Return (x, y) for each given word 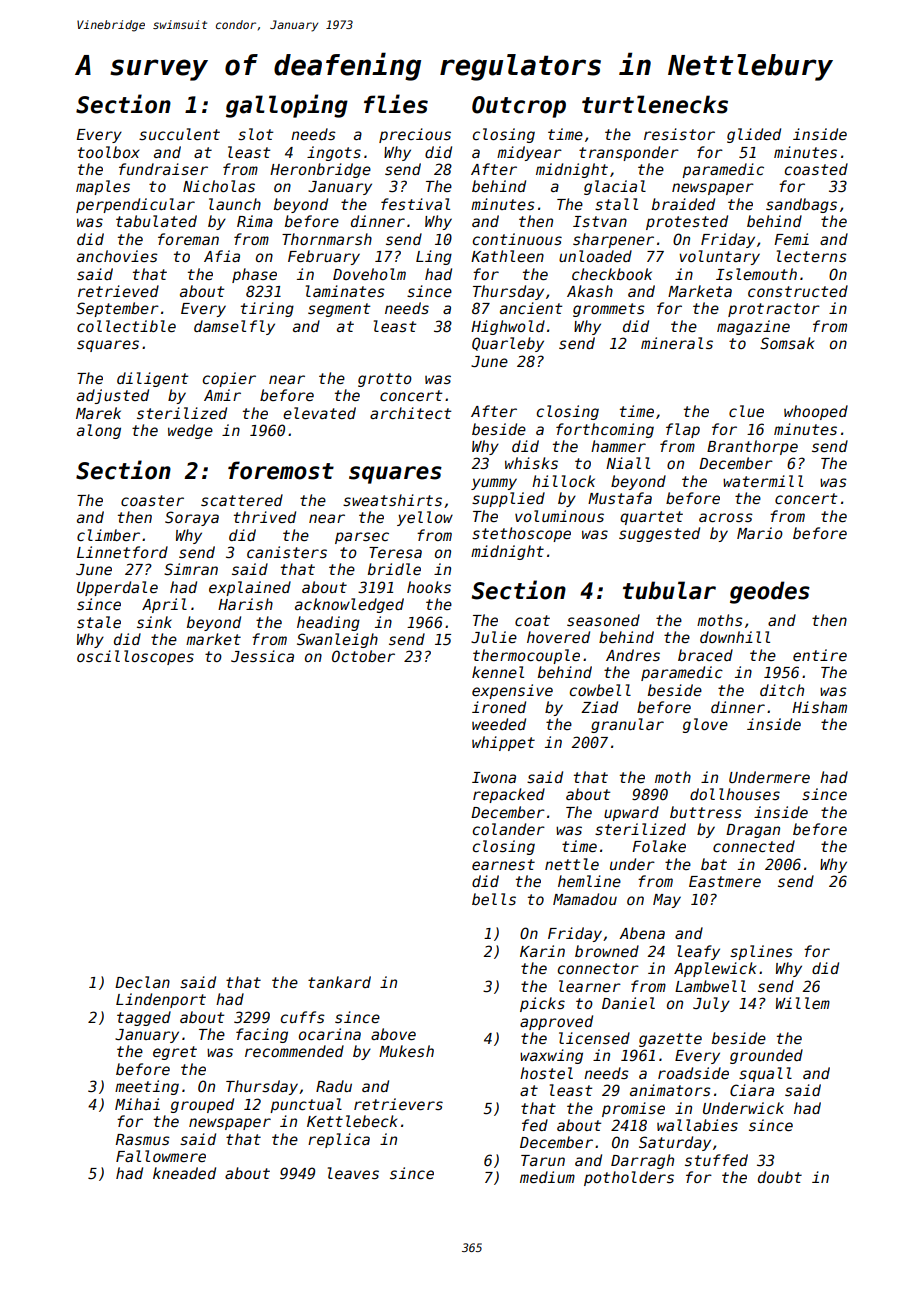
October (363, 656)
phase (254, 275)
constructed (798, 291)
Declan (142, 982)
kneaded (184, 1173)
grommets (609, 310)
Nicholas (219, 186)
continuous (517, 239)
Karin (542, 951)
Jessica (262, 656)
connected (754, 846)
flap (683, 430)
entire (820, 655)
